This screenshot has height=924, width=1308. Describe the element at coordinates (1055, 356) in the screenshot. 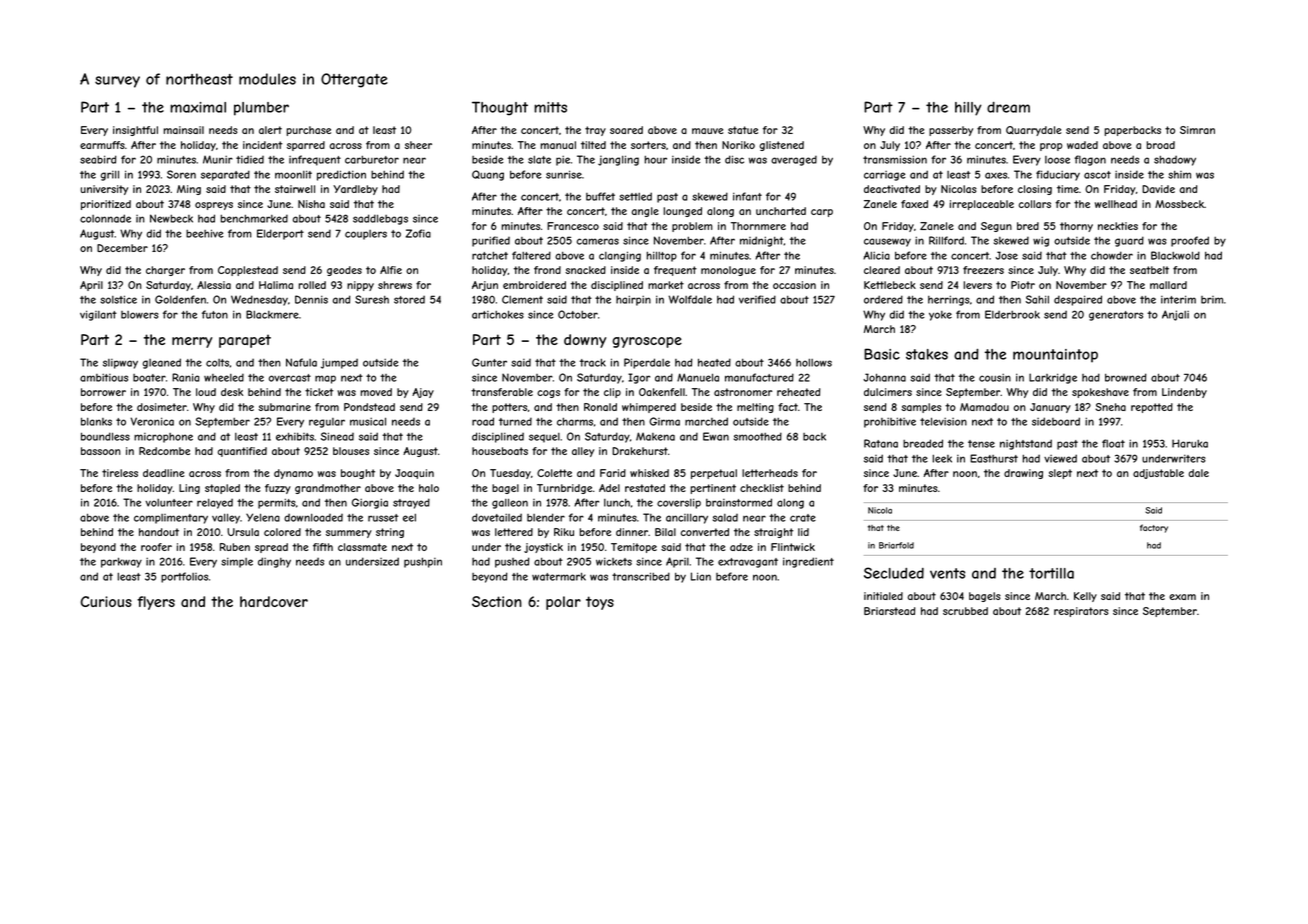

I see `mountaintop` at that location.
